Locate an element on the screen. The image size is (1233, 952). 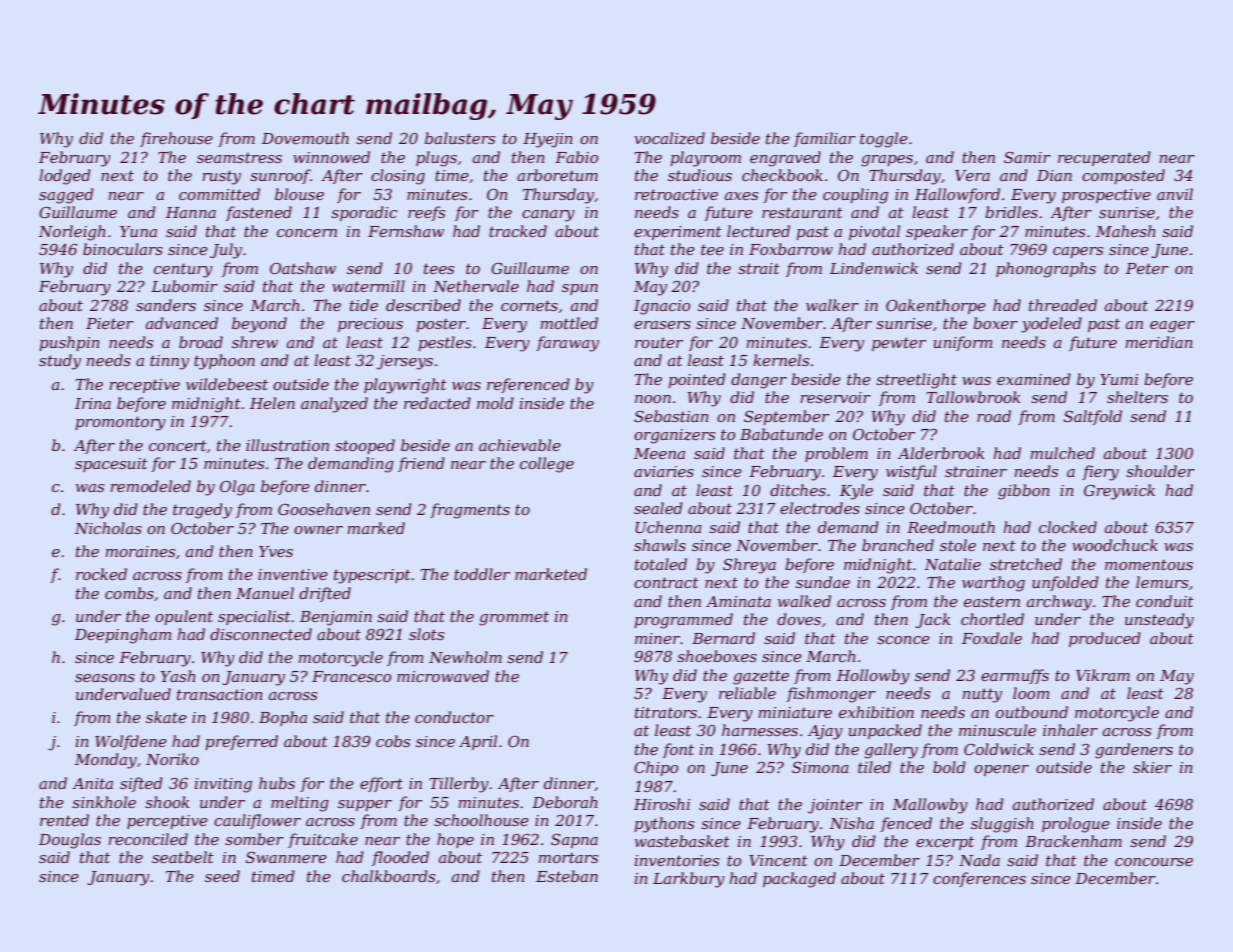
streetlight is located at coordinates (916, 381).
